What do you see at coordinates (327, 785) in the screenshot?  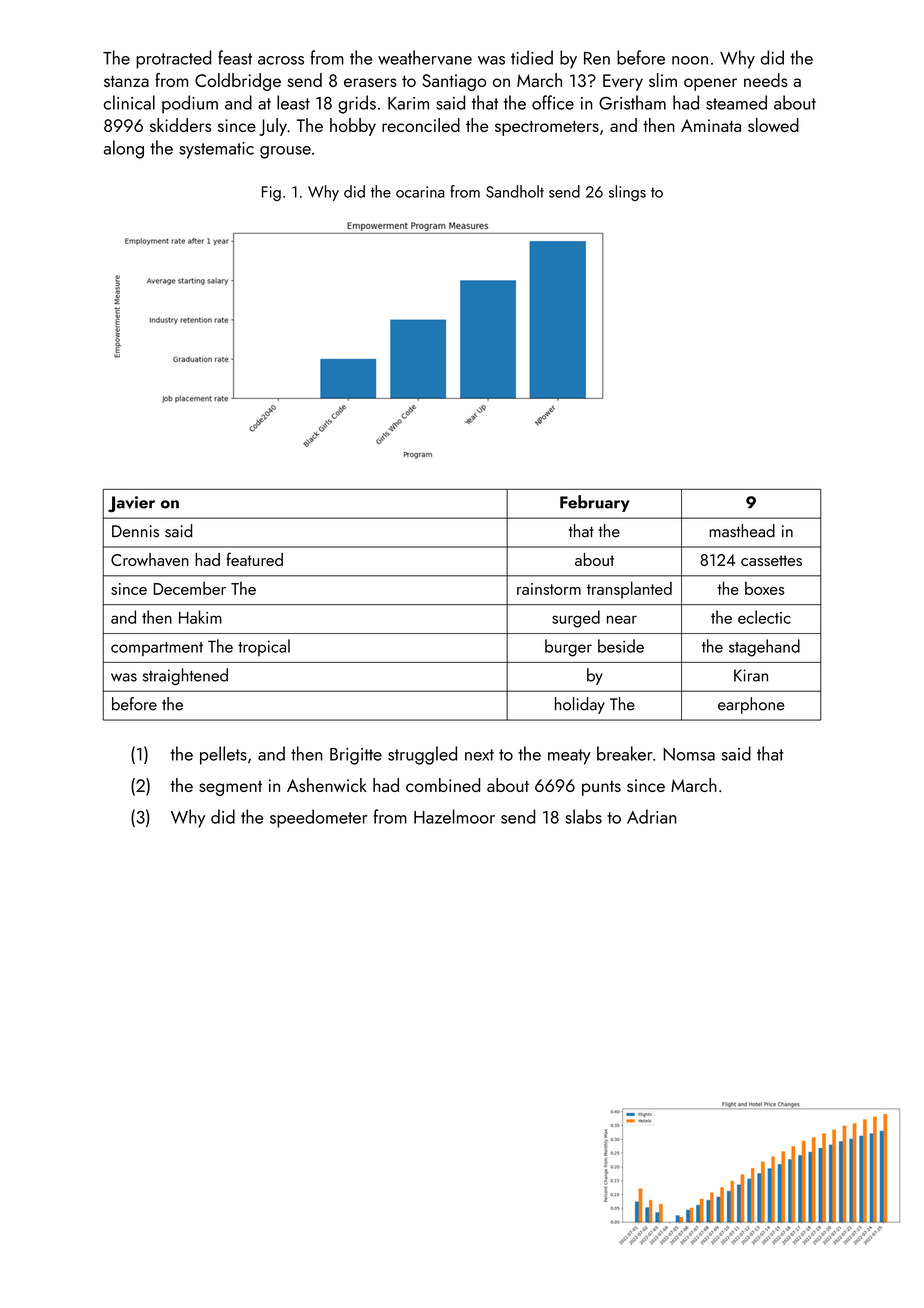 I see `Ashenwick` at bounding box center [327, 785].
